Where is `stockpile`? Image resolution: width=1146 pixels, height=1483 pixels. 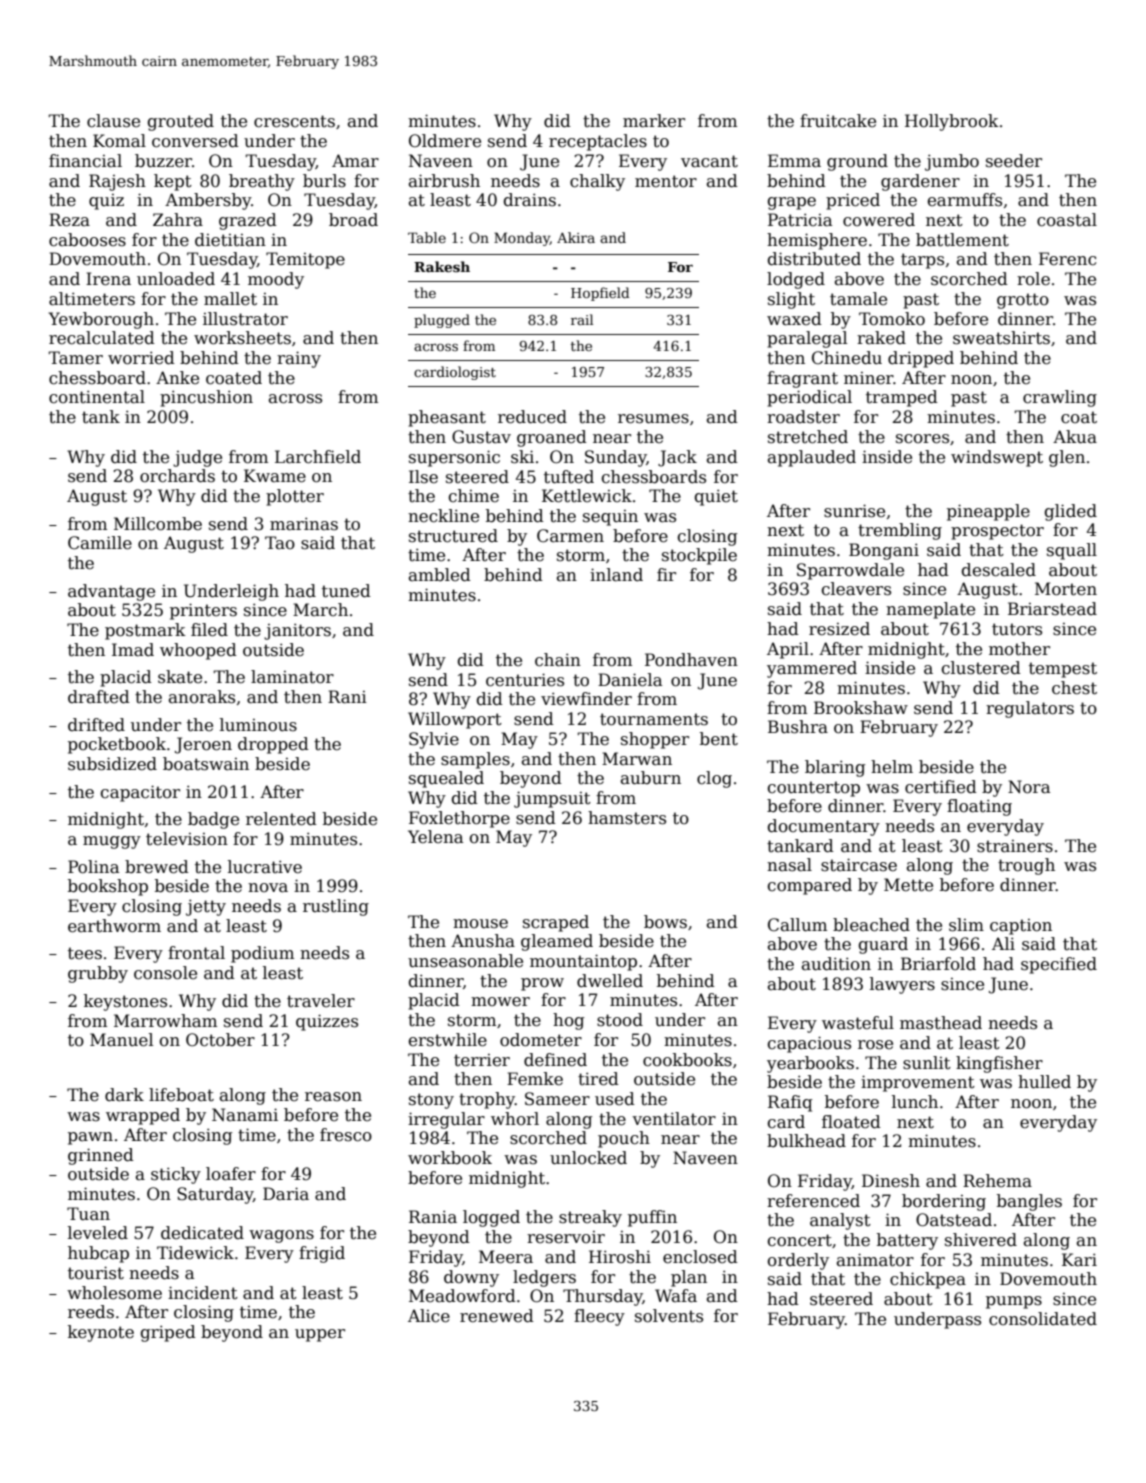
stockpile is located at coordinates (699, 556).
